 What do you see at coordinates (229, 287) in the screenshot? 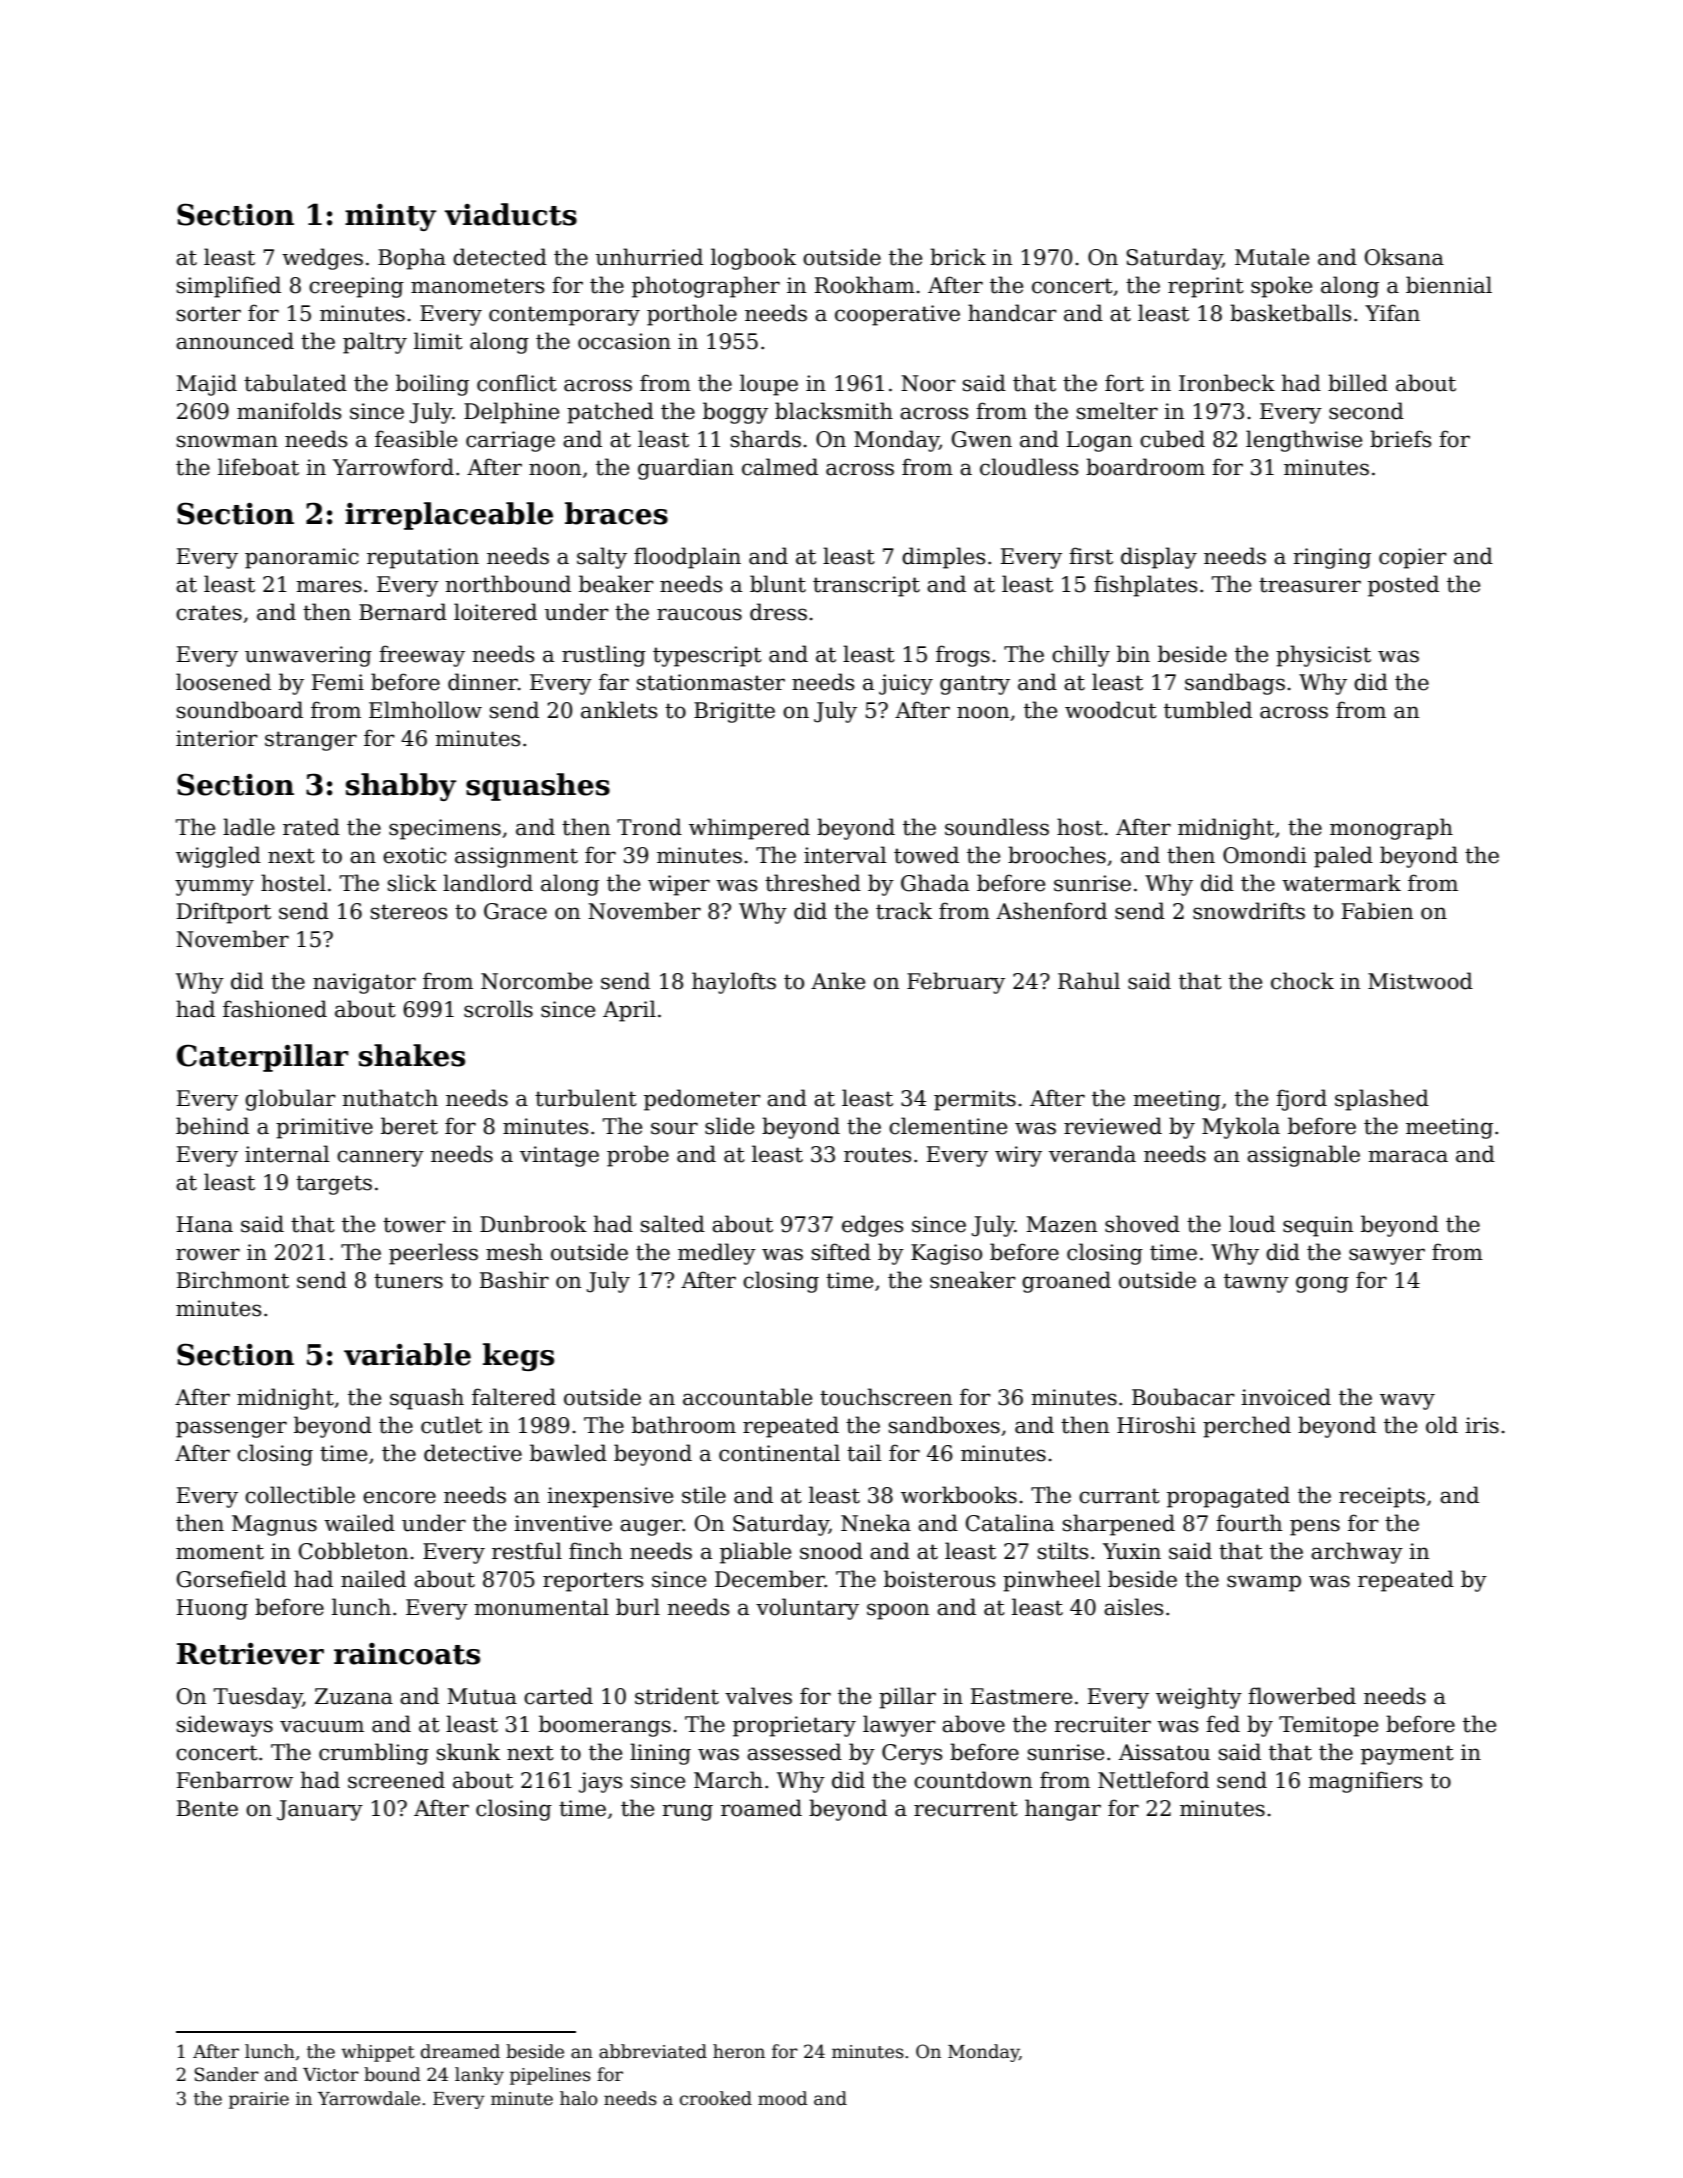
I see `simplified` at bounding box center [229, 287].
